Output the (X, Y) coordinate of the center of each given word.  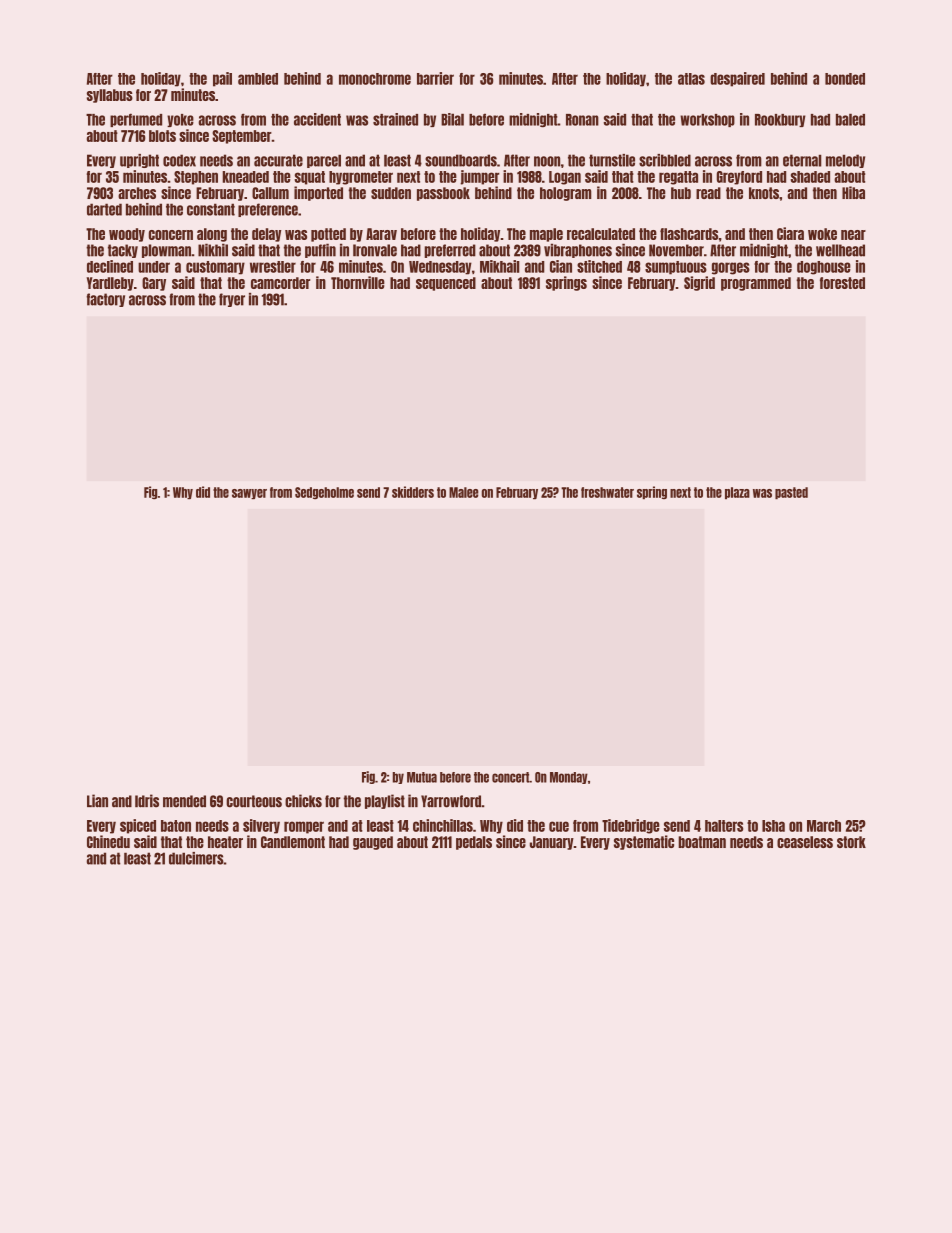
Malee (464, 492)
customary (215, 268)
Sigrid (699, 283)
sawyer (249, 494)
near (853, 235)
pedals (474, 843)
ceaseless (805, 842)
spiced (138, 826)
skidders (413, 492)
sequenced (446, 284)
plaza (737, 493)
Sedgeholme (324, 493)
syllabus (110, 96)
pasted (791, 493)
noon (547, 161)
